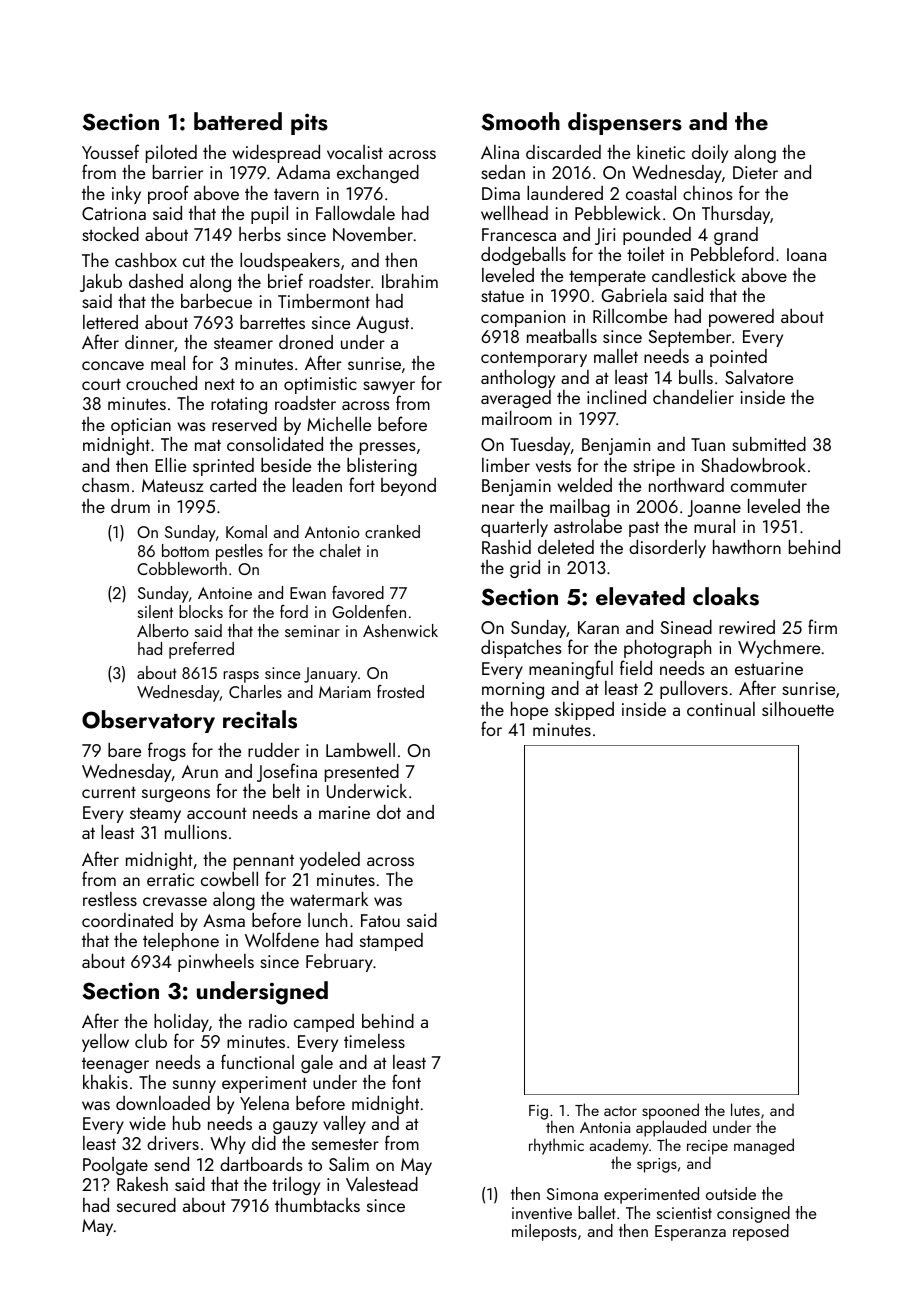  Describe the element at coordinates (382, 324) in the image. I see `August` at that location.
